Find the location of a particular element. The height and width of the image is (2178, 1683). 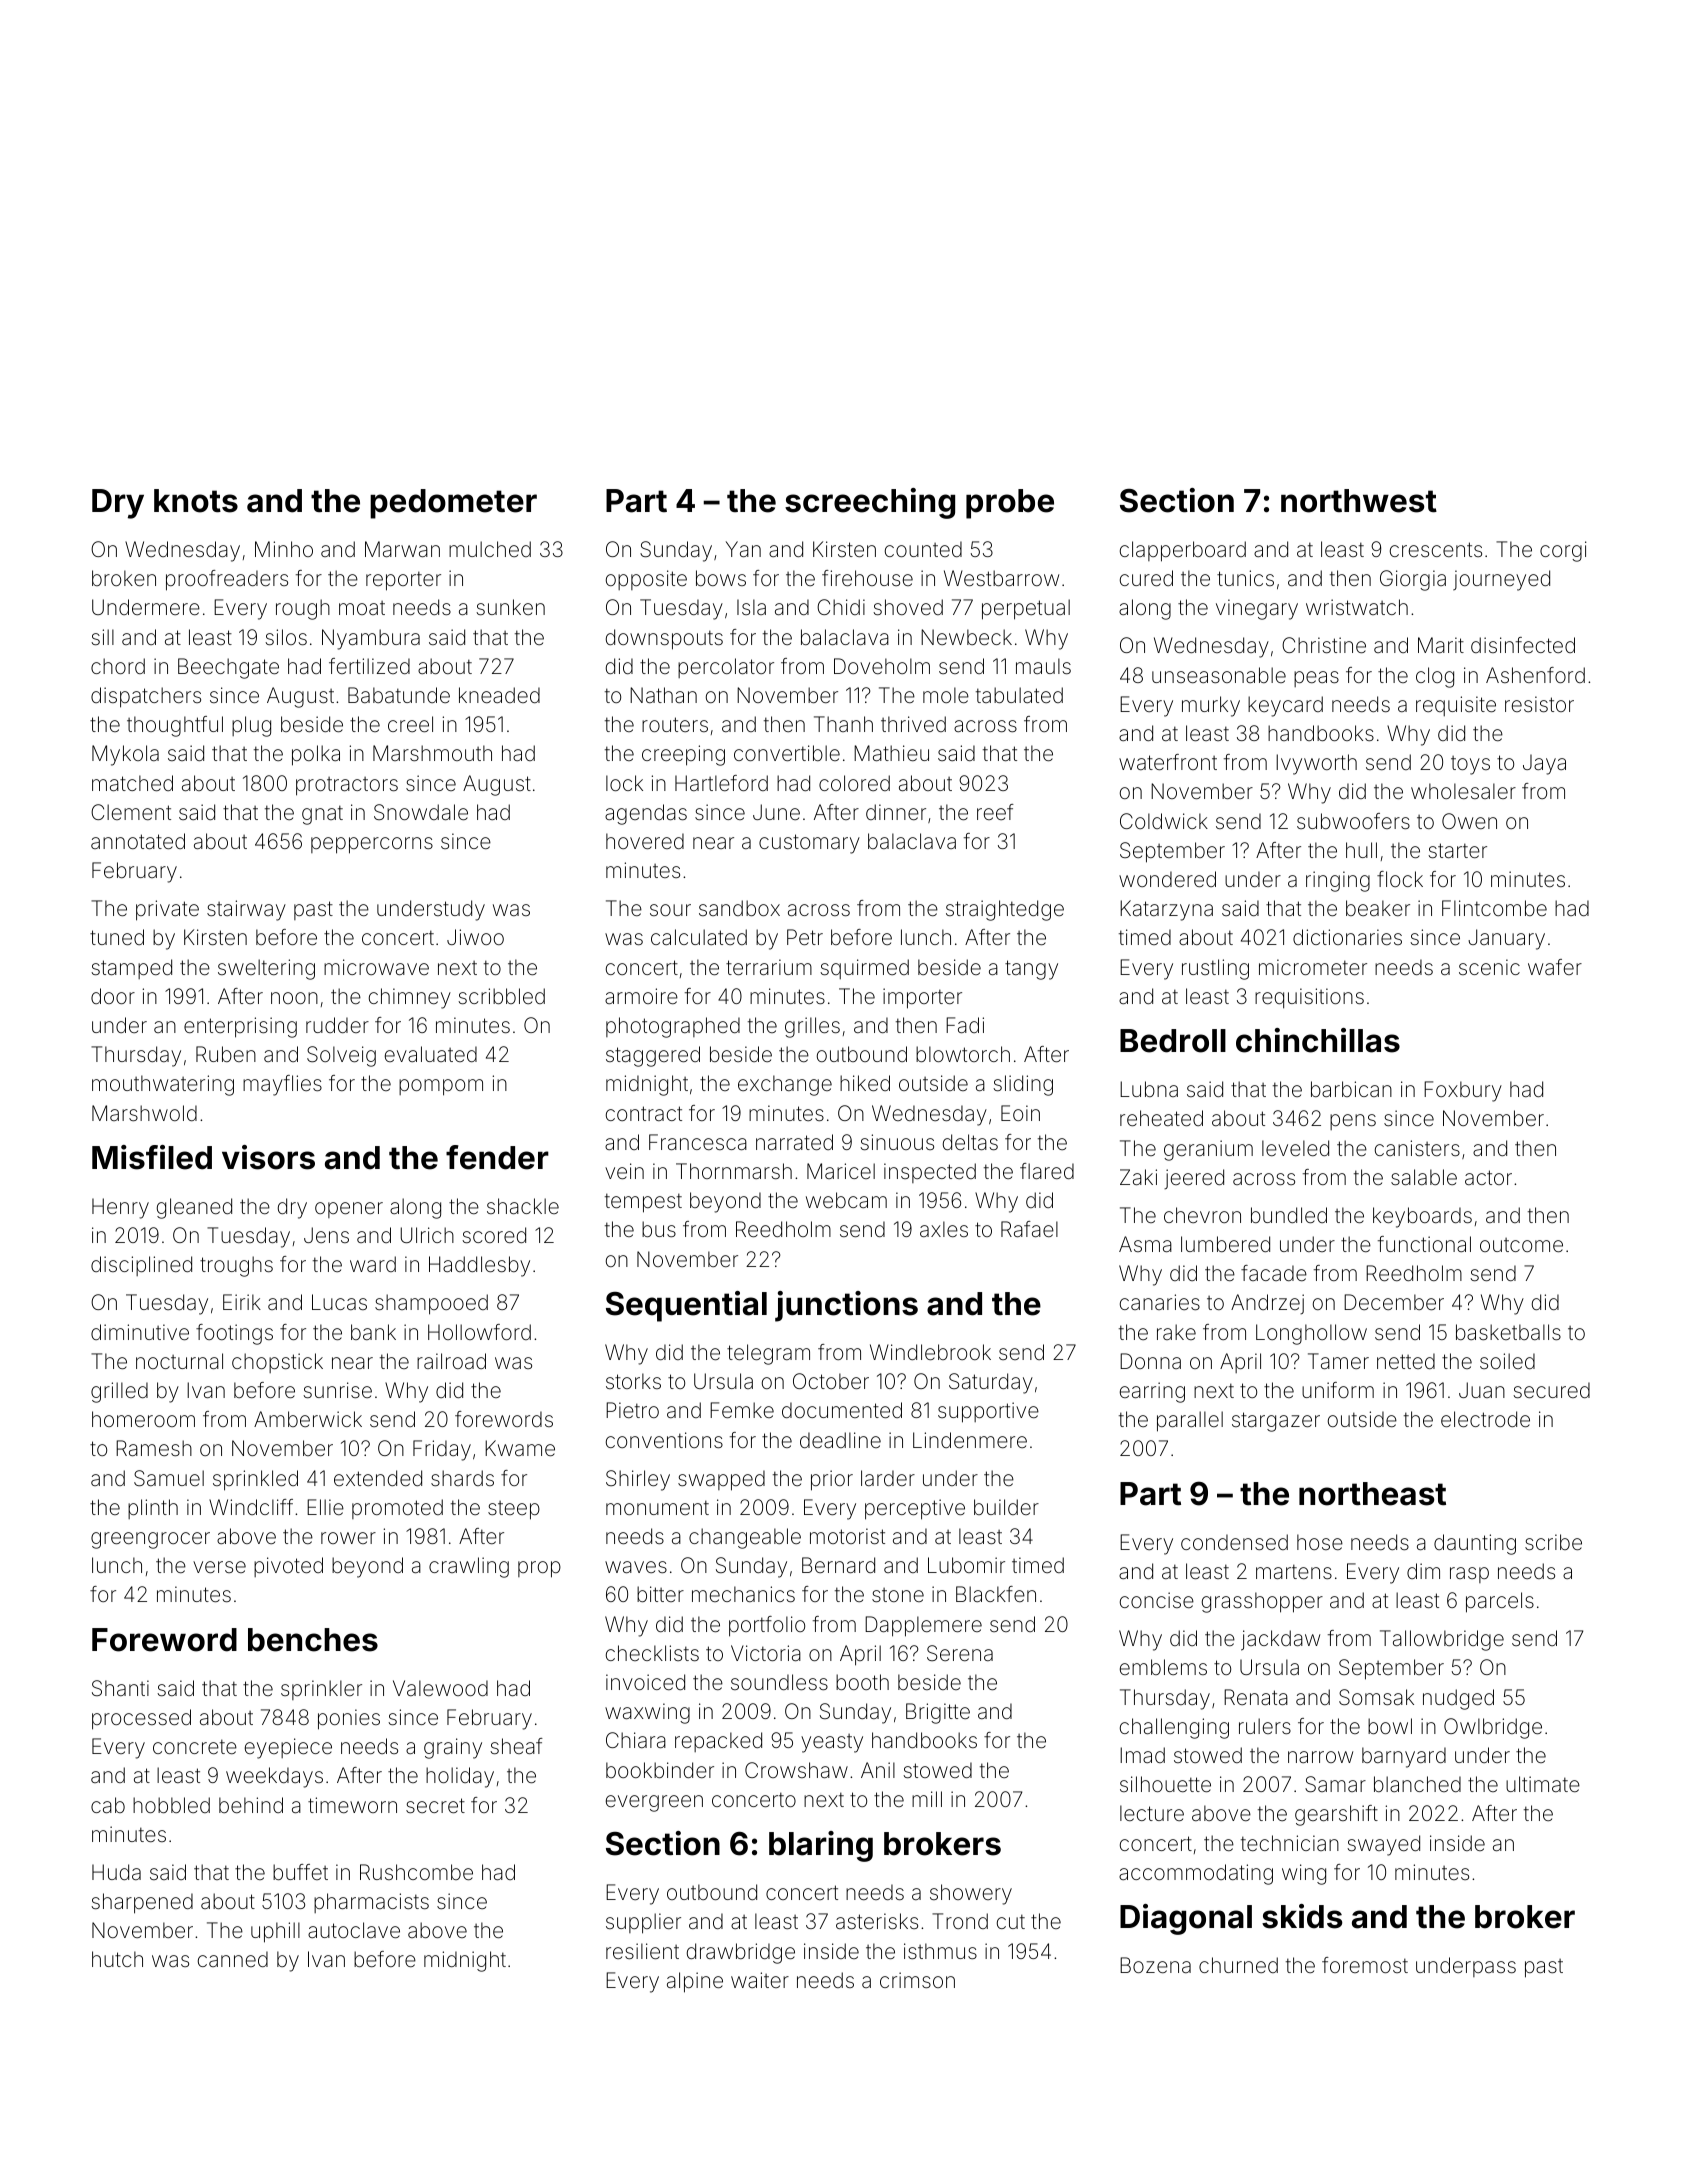

Christine is located at coordinates (1324, 645).
